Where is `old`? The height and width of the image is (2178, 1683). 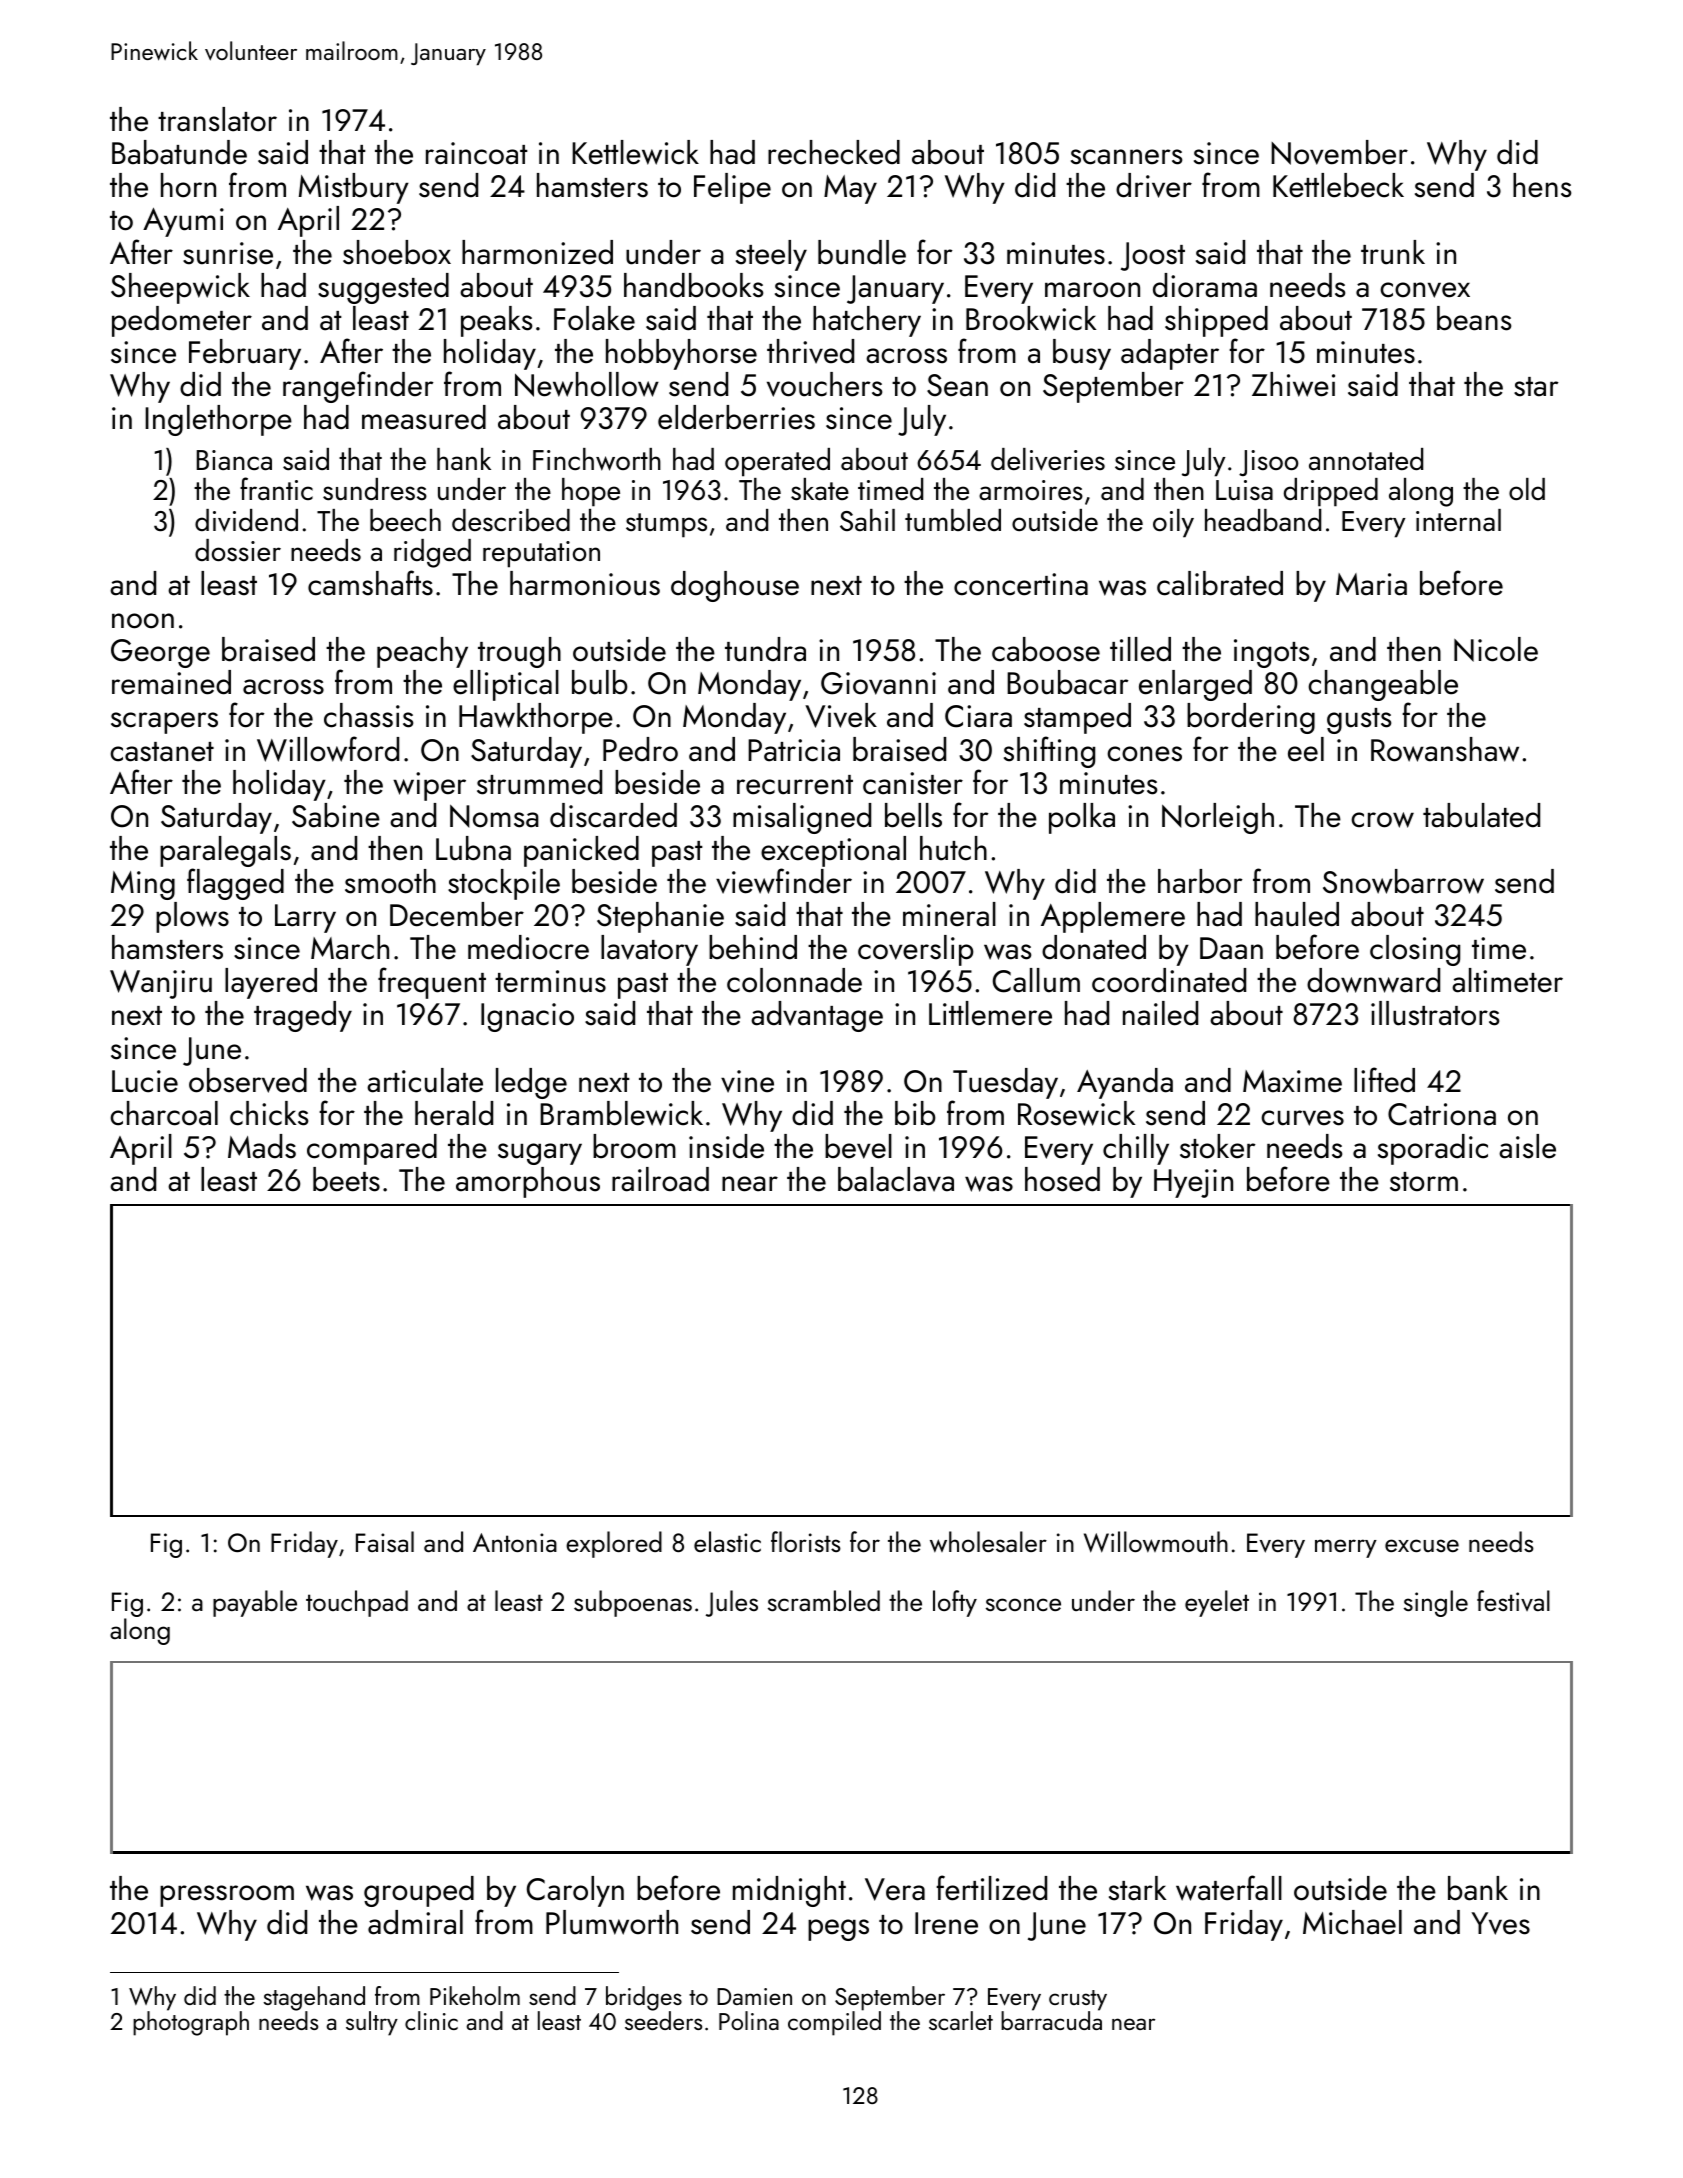
old is located at coordinates (1527, 489).
